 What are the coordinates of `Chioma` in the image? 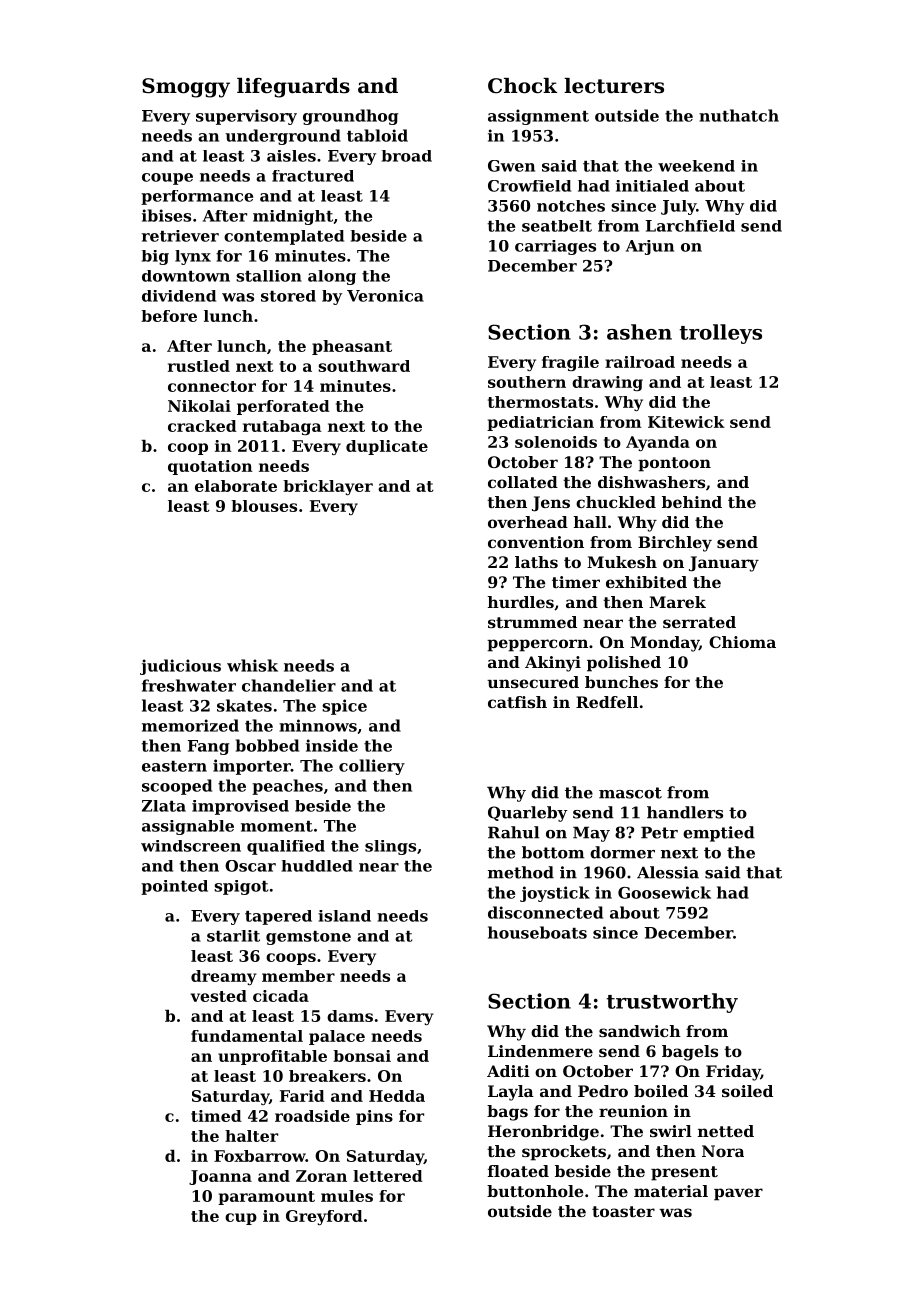 It's located at (742, 642).
